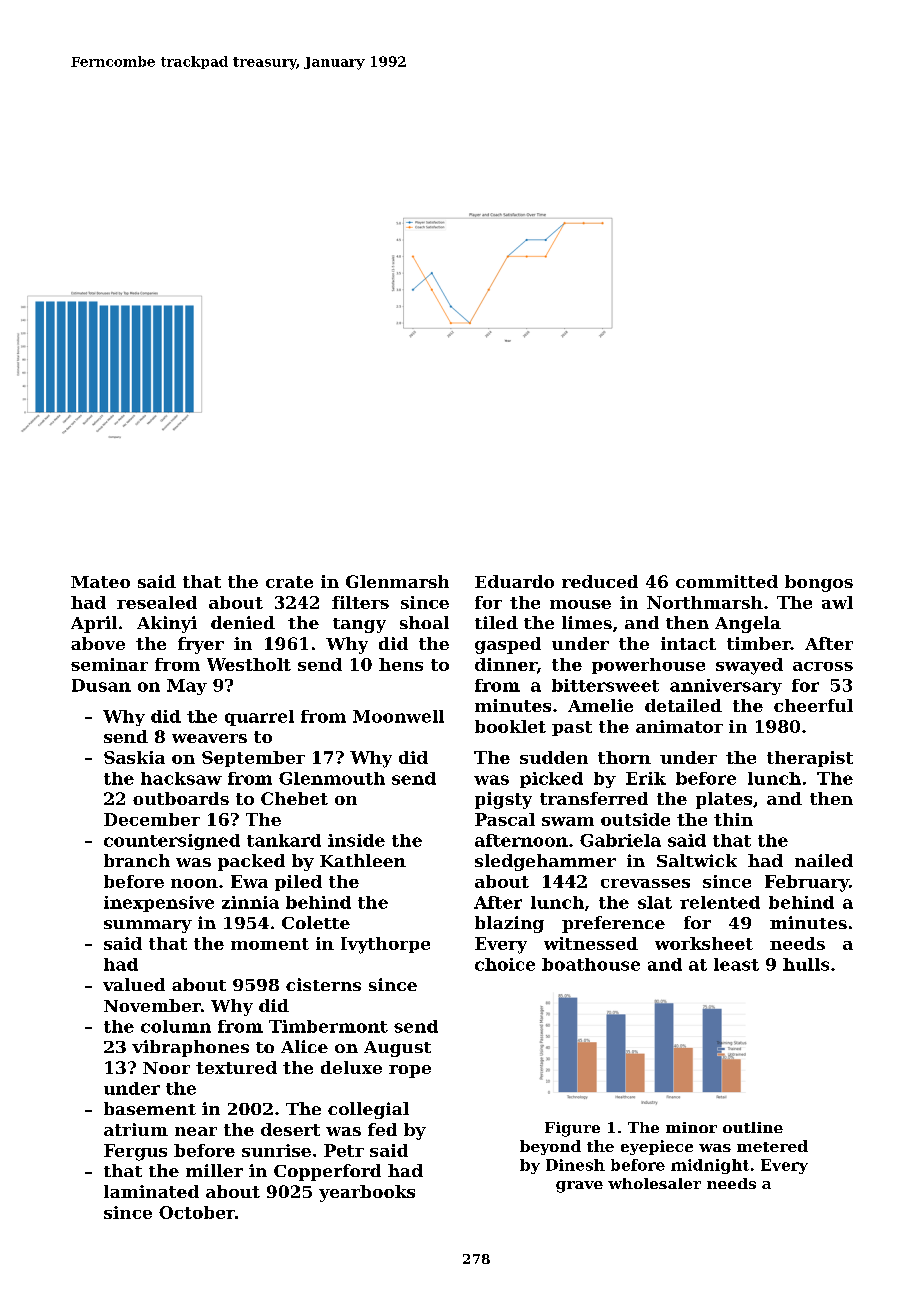 The width and height of the screenshot is (924, 1308). What do you see at coordinates (134, 984) in the screenshot?
I see `valued` at bounding box center [134, 984].
